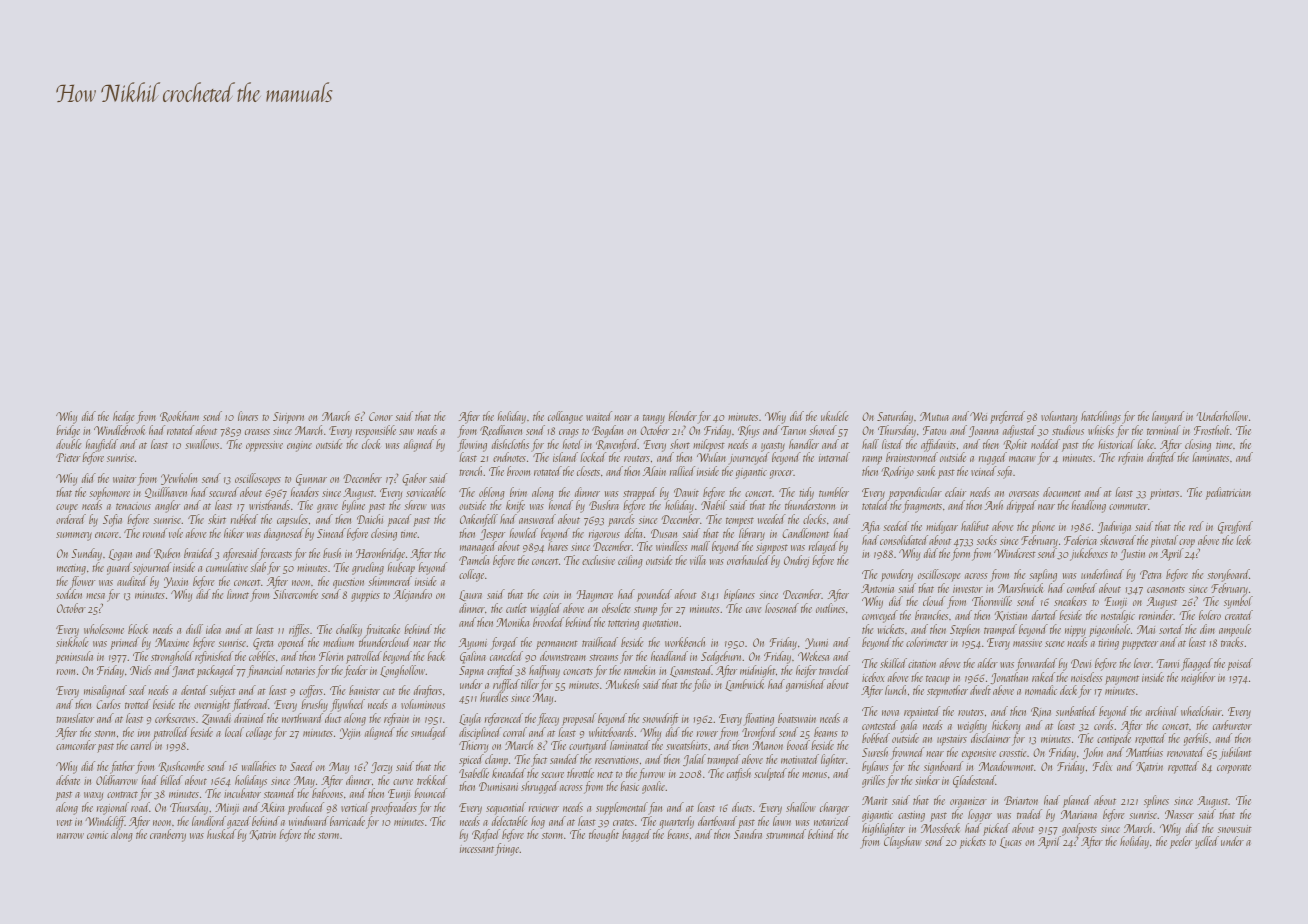  Describe the element at coordinates (227, 809) in the screenshot. I see `Minji` at that location.
